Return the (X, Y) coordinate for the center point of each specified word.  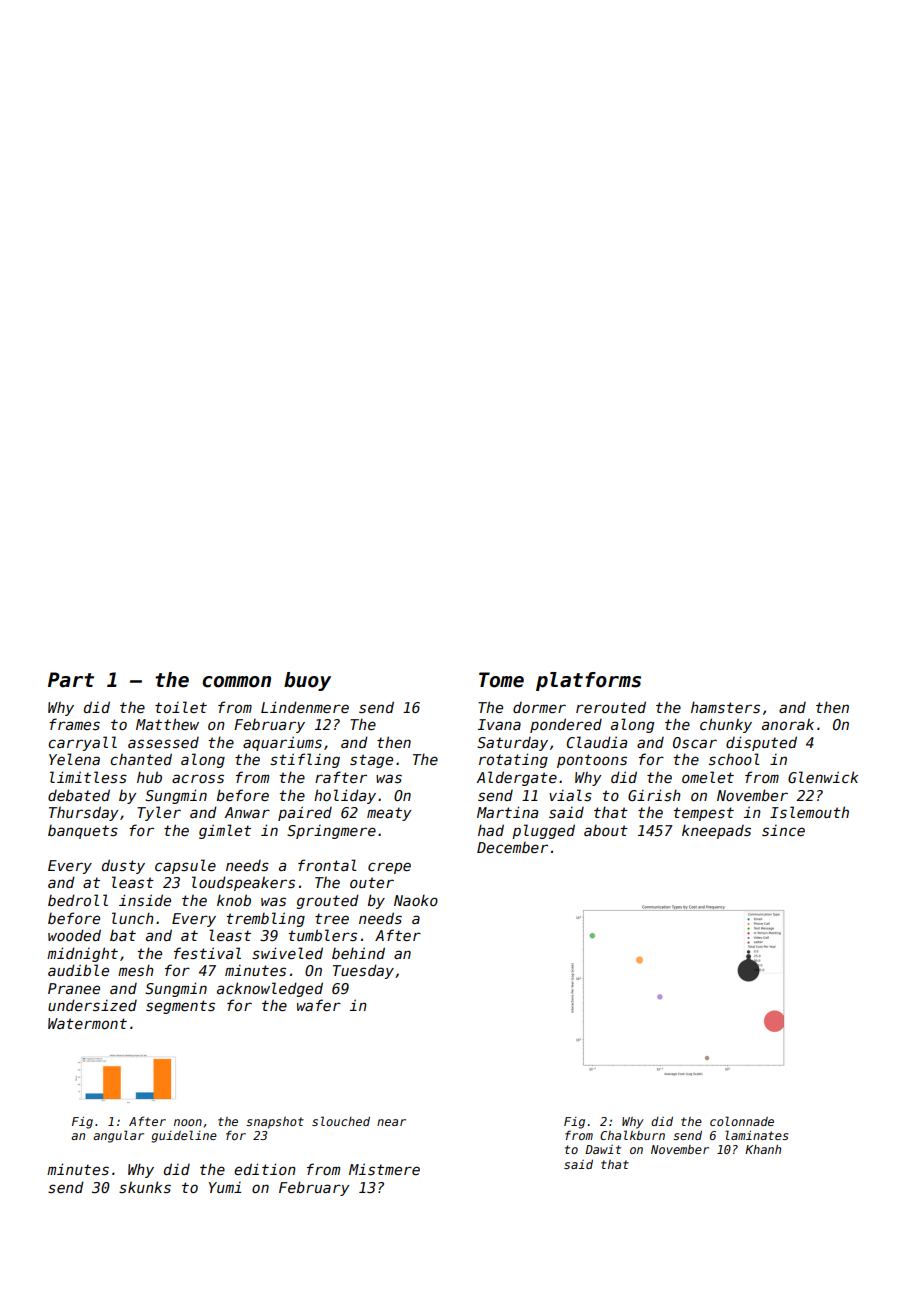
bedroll (78, 900)
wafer (319, 1005)
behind (358, 953)
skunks (145, 1187)
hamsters (725, 707)
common (236, 682)
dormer (539, 707)
